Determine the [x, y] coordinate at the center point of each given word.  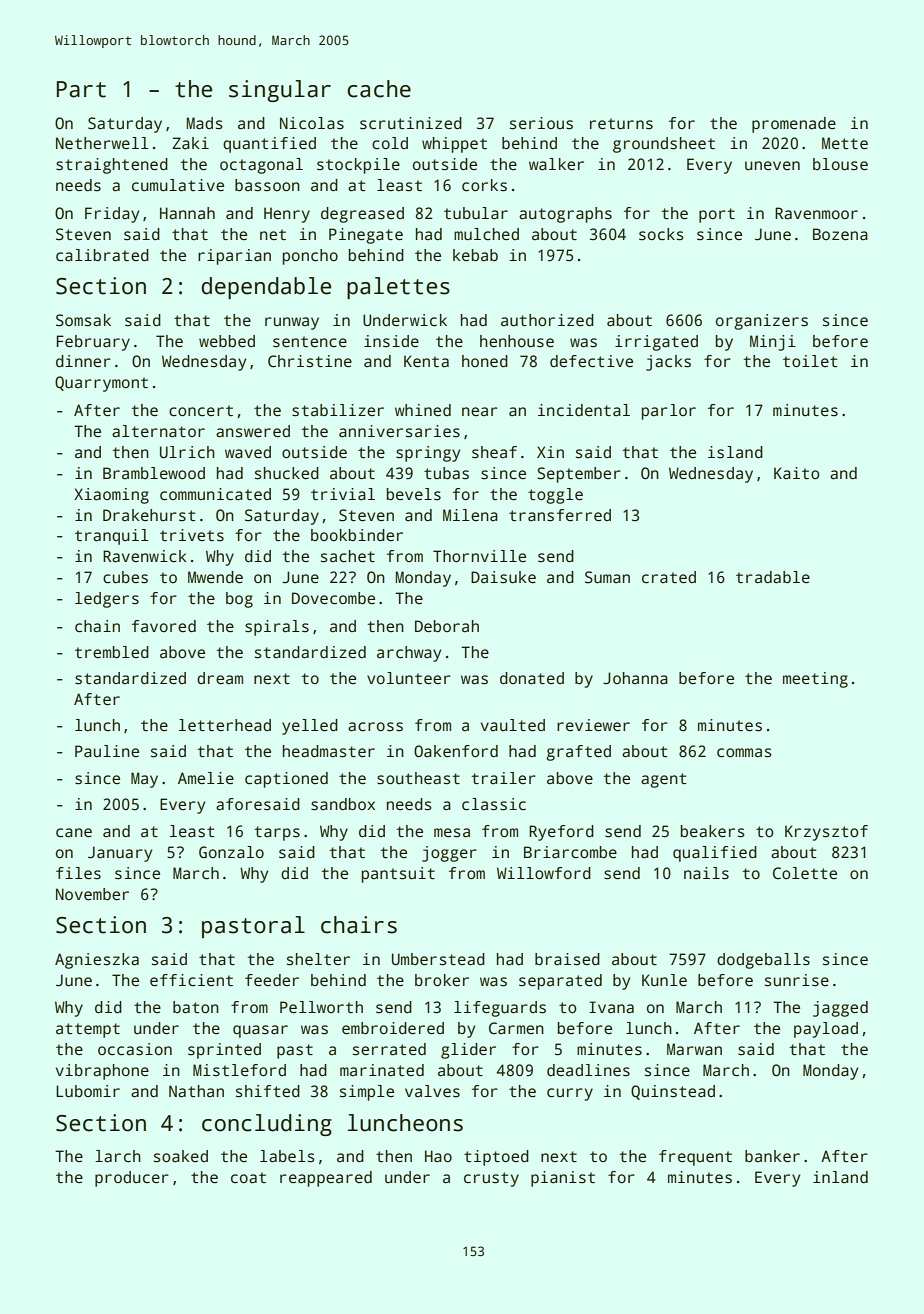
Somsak [83, 320]
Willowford [544, 873]
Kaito [797, 473]
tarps [277, 833]
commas [744, 753]
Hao [438, 1156]
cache [379, 89]
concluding [267, 1125]
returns [621, 124]
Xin [550, 452]
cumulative [178, 185]
